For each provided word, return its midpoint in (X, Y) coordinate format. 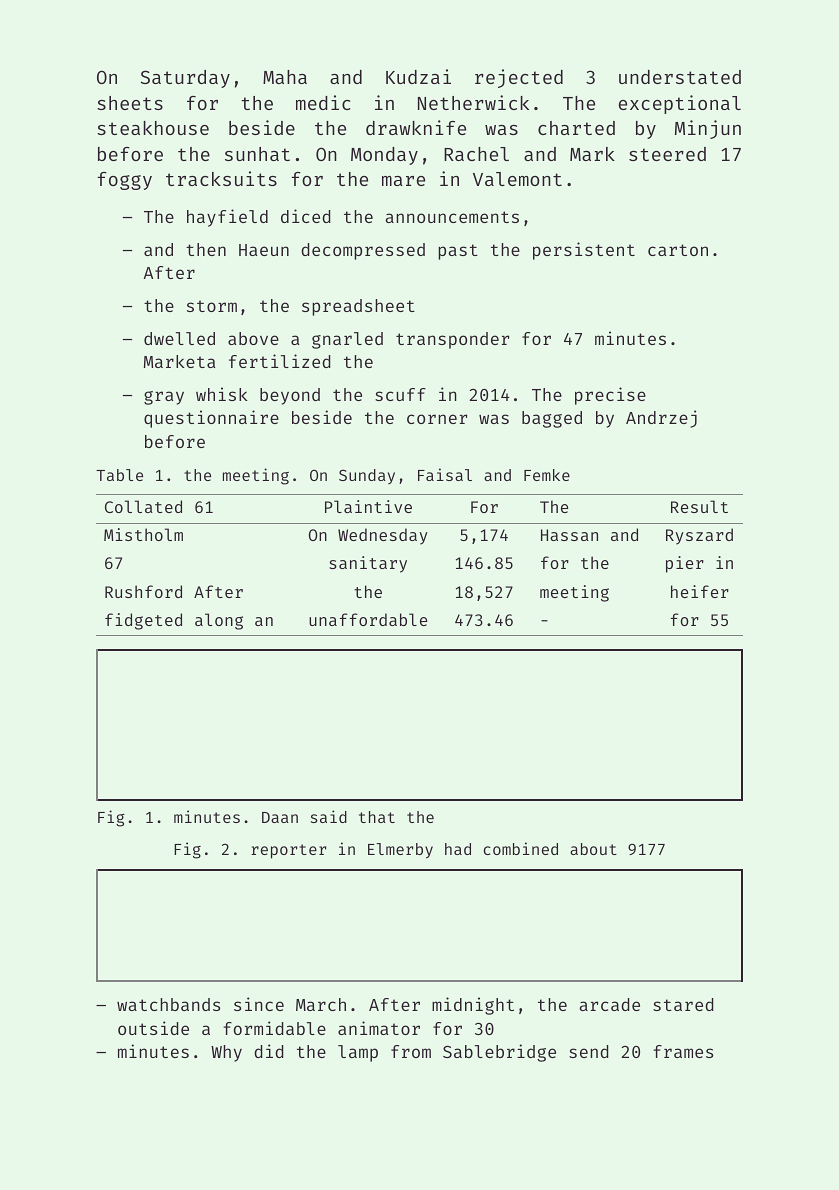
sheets (130, 103)
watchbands (168, 1004)
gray (164, 398)
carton (678, 250)
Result (699, 506)
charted (576, 128)
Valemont (517, 179)
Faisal (445, 474)
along (219, 621)
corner (437, 419)
